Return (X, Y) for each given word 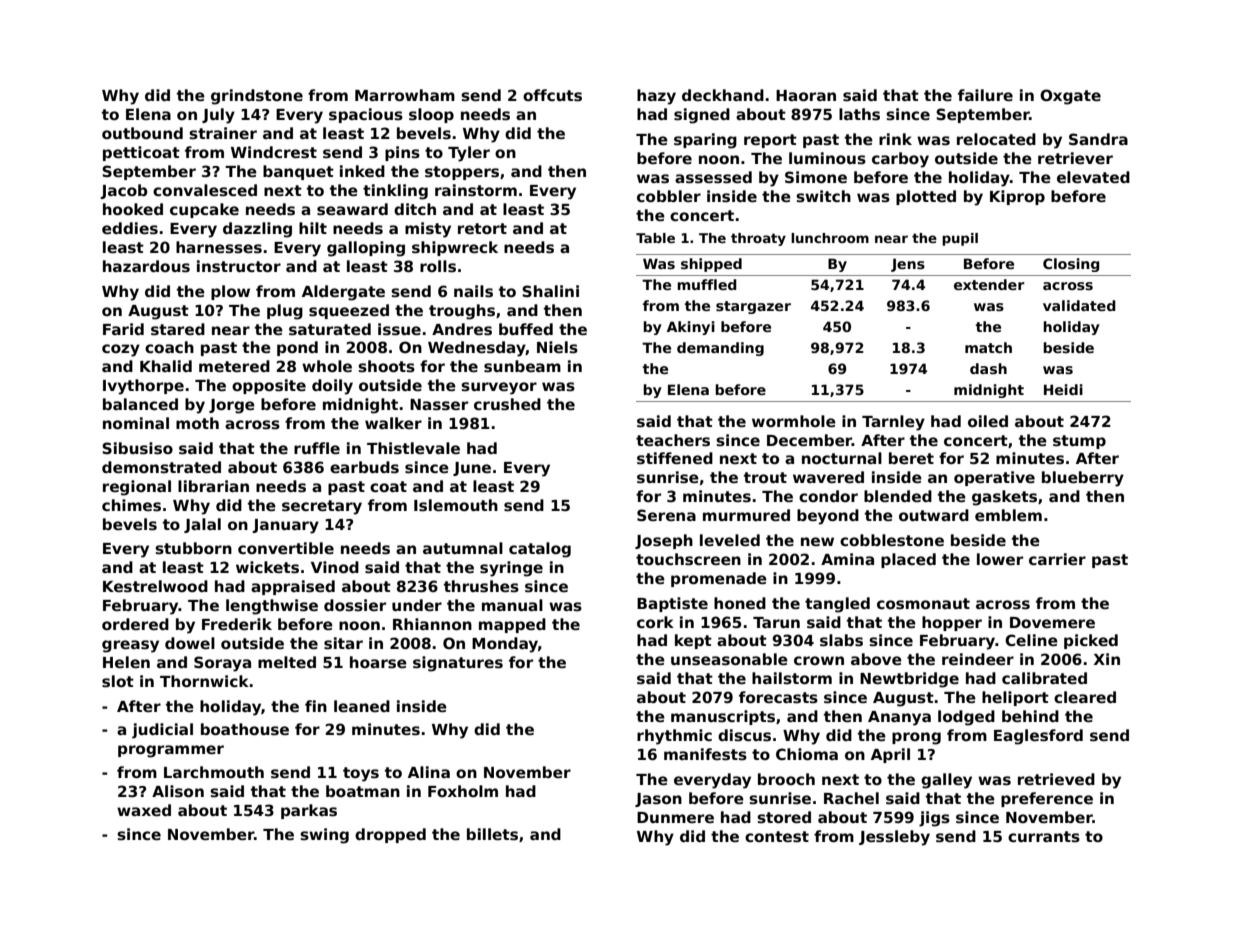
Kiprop (1017, 197)
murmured (746, 515)
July (218, 116)
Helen (126, 662)
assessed (713, 177)
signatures (458, 664)
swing (324, 836)
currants (1044, 837)
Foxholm (463, 791)
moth (197, 423)
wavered (828, 477)
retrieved (1056, 779)
